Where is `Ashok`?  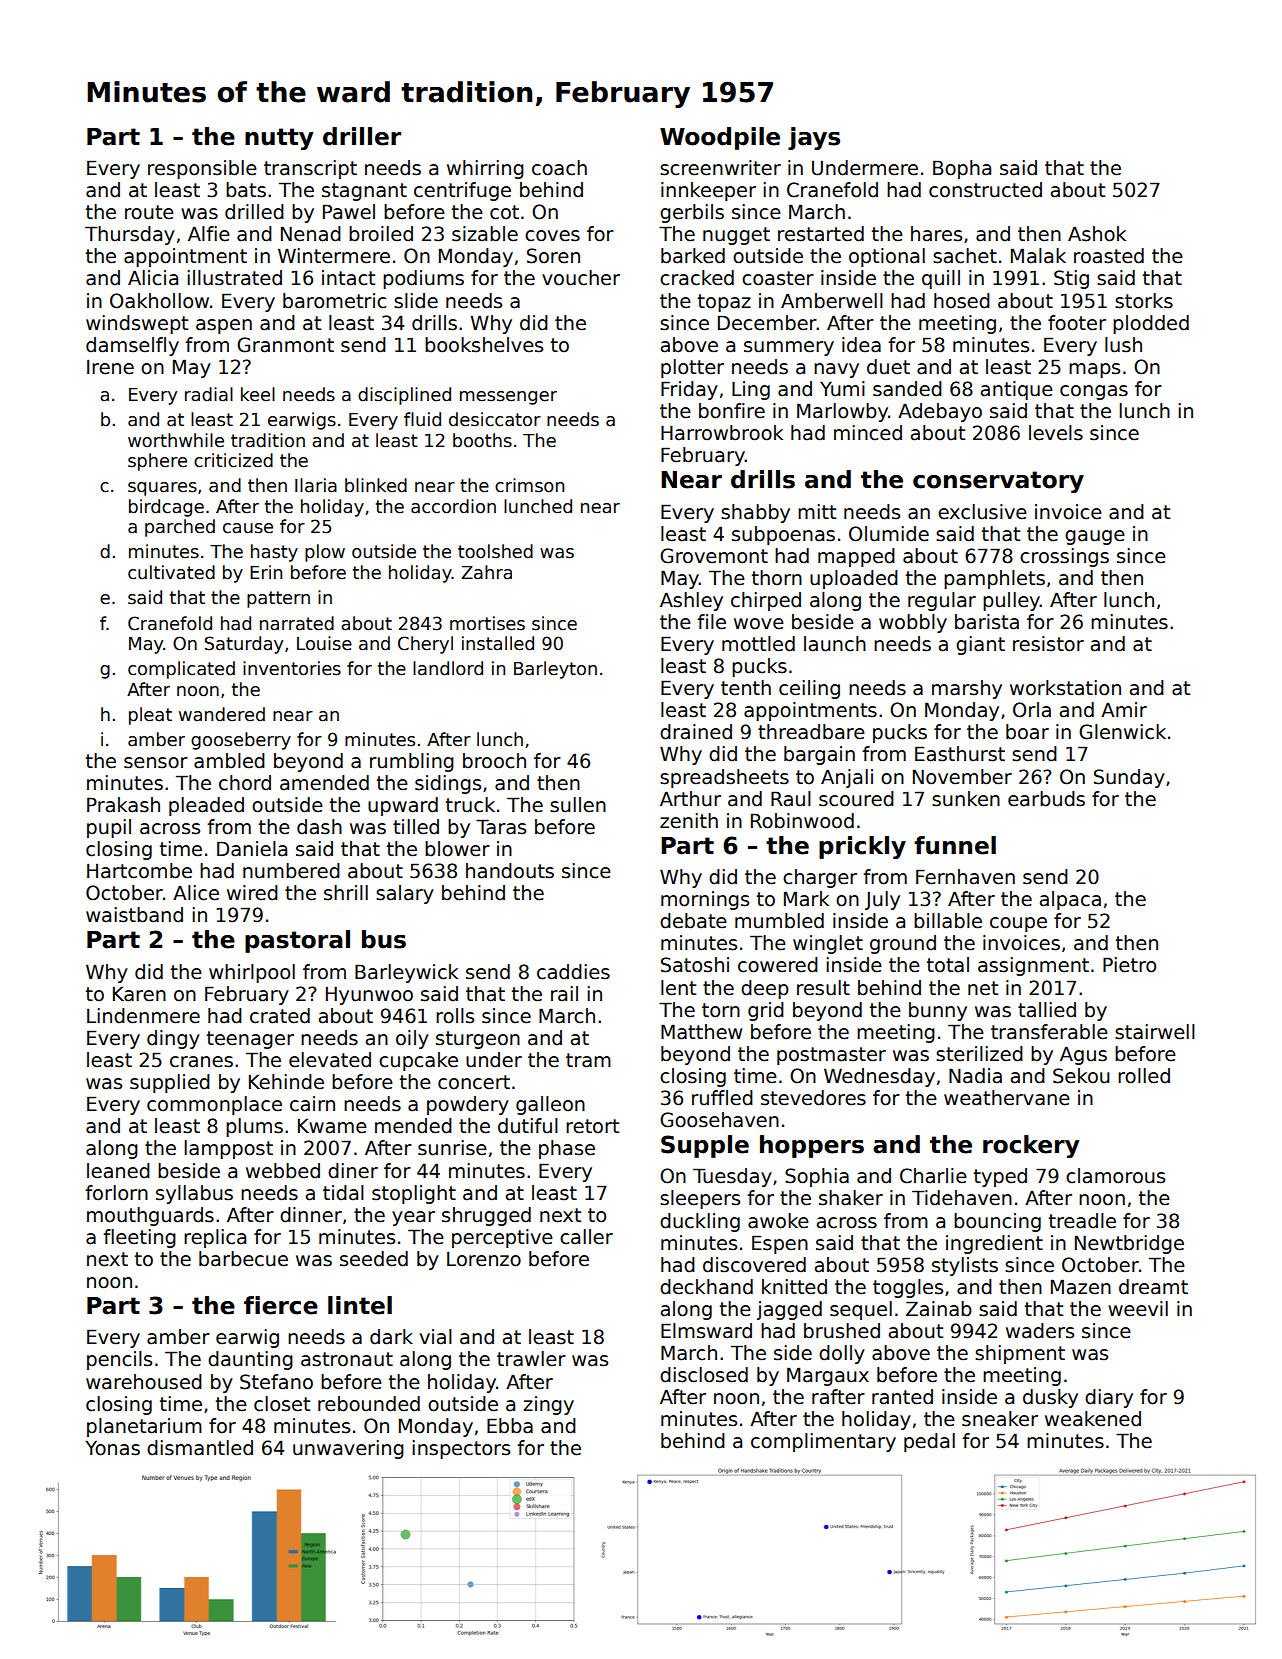
Ashok is located at coordinates (1097, 234).
